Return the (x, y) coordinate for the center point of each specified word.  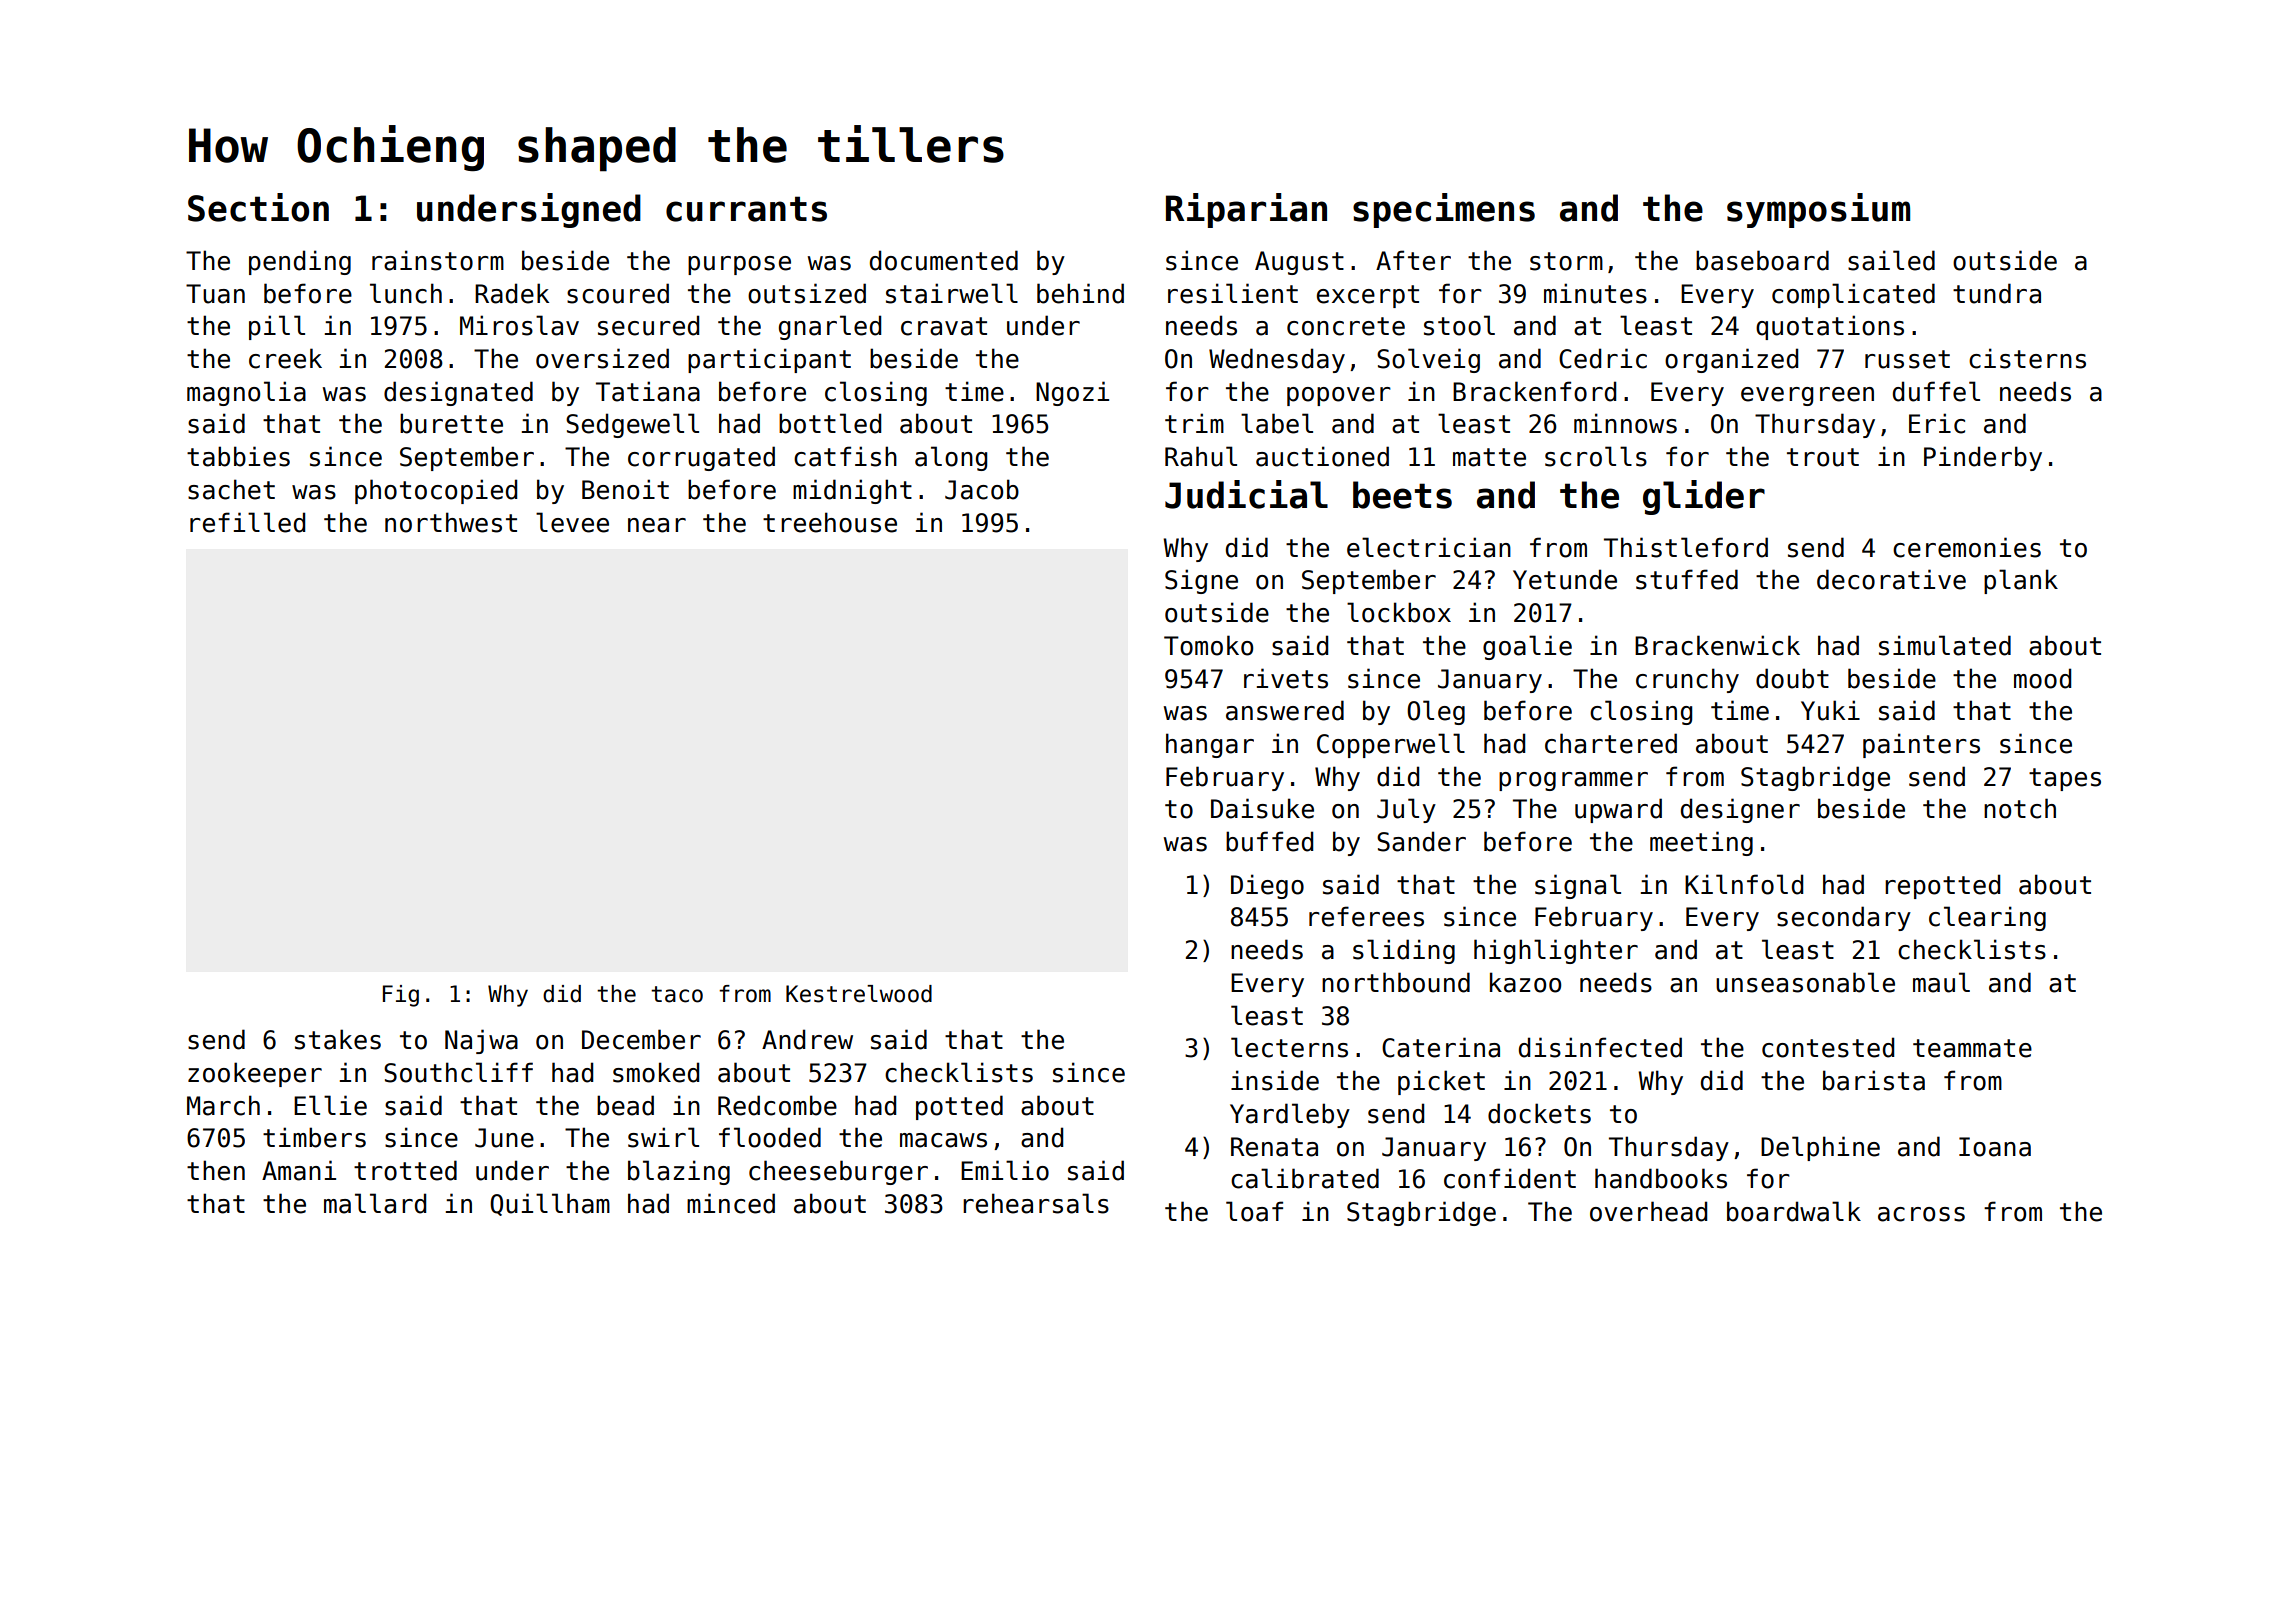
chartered (1611, 743)
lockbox (1399, 612)
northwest (451, 522)
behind (1080, 293)
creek (285, 358)
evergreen (1807, 396)
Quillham (550, 1204)
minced (731, 1203)
